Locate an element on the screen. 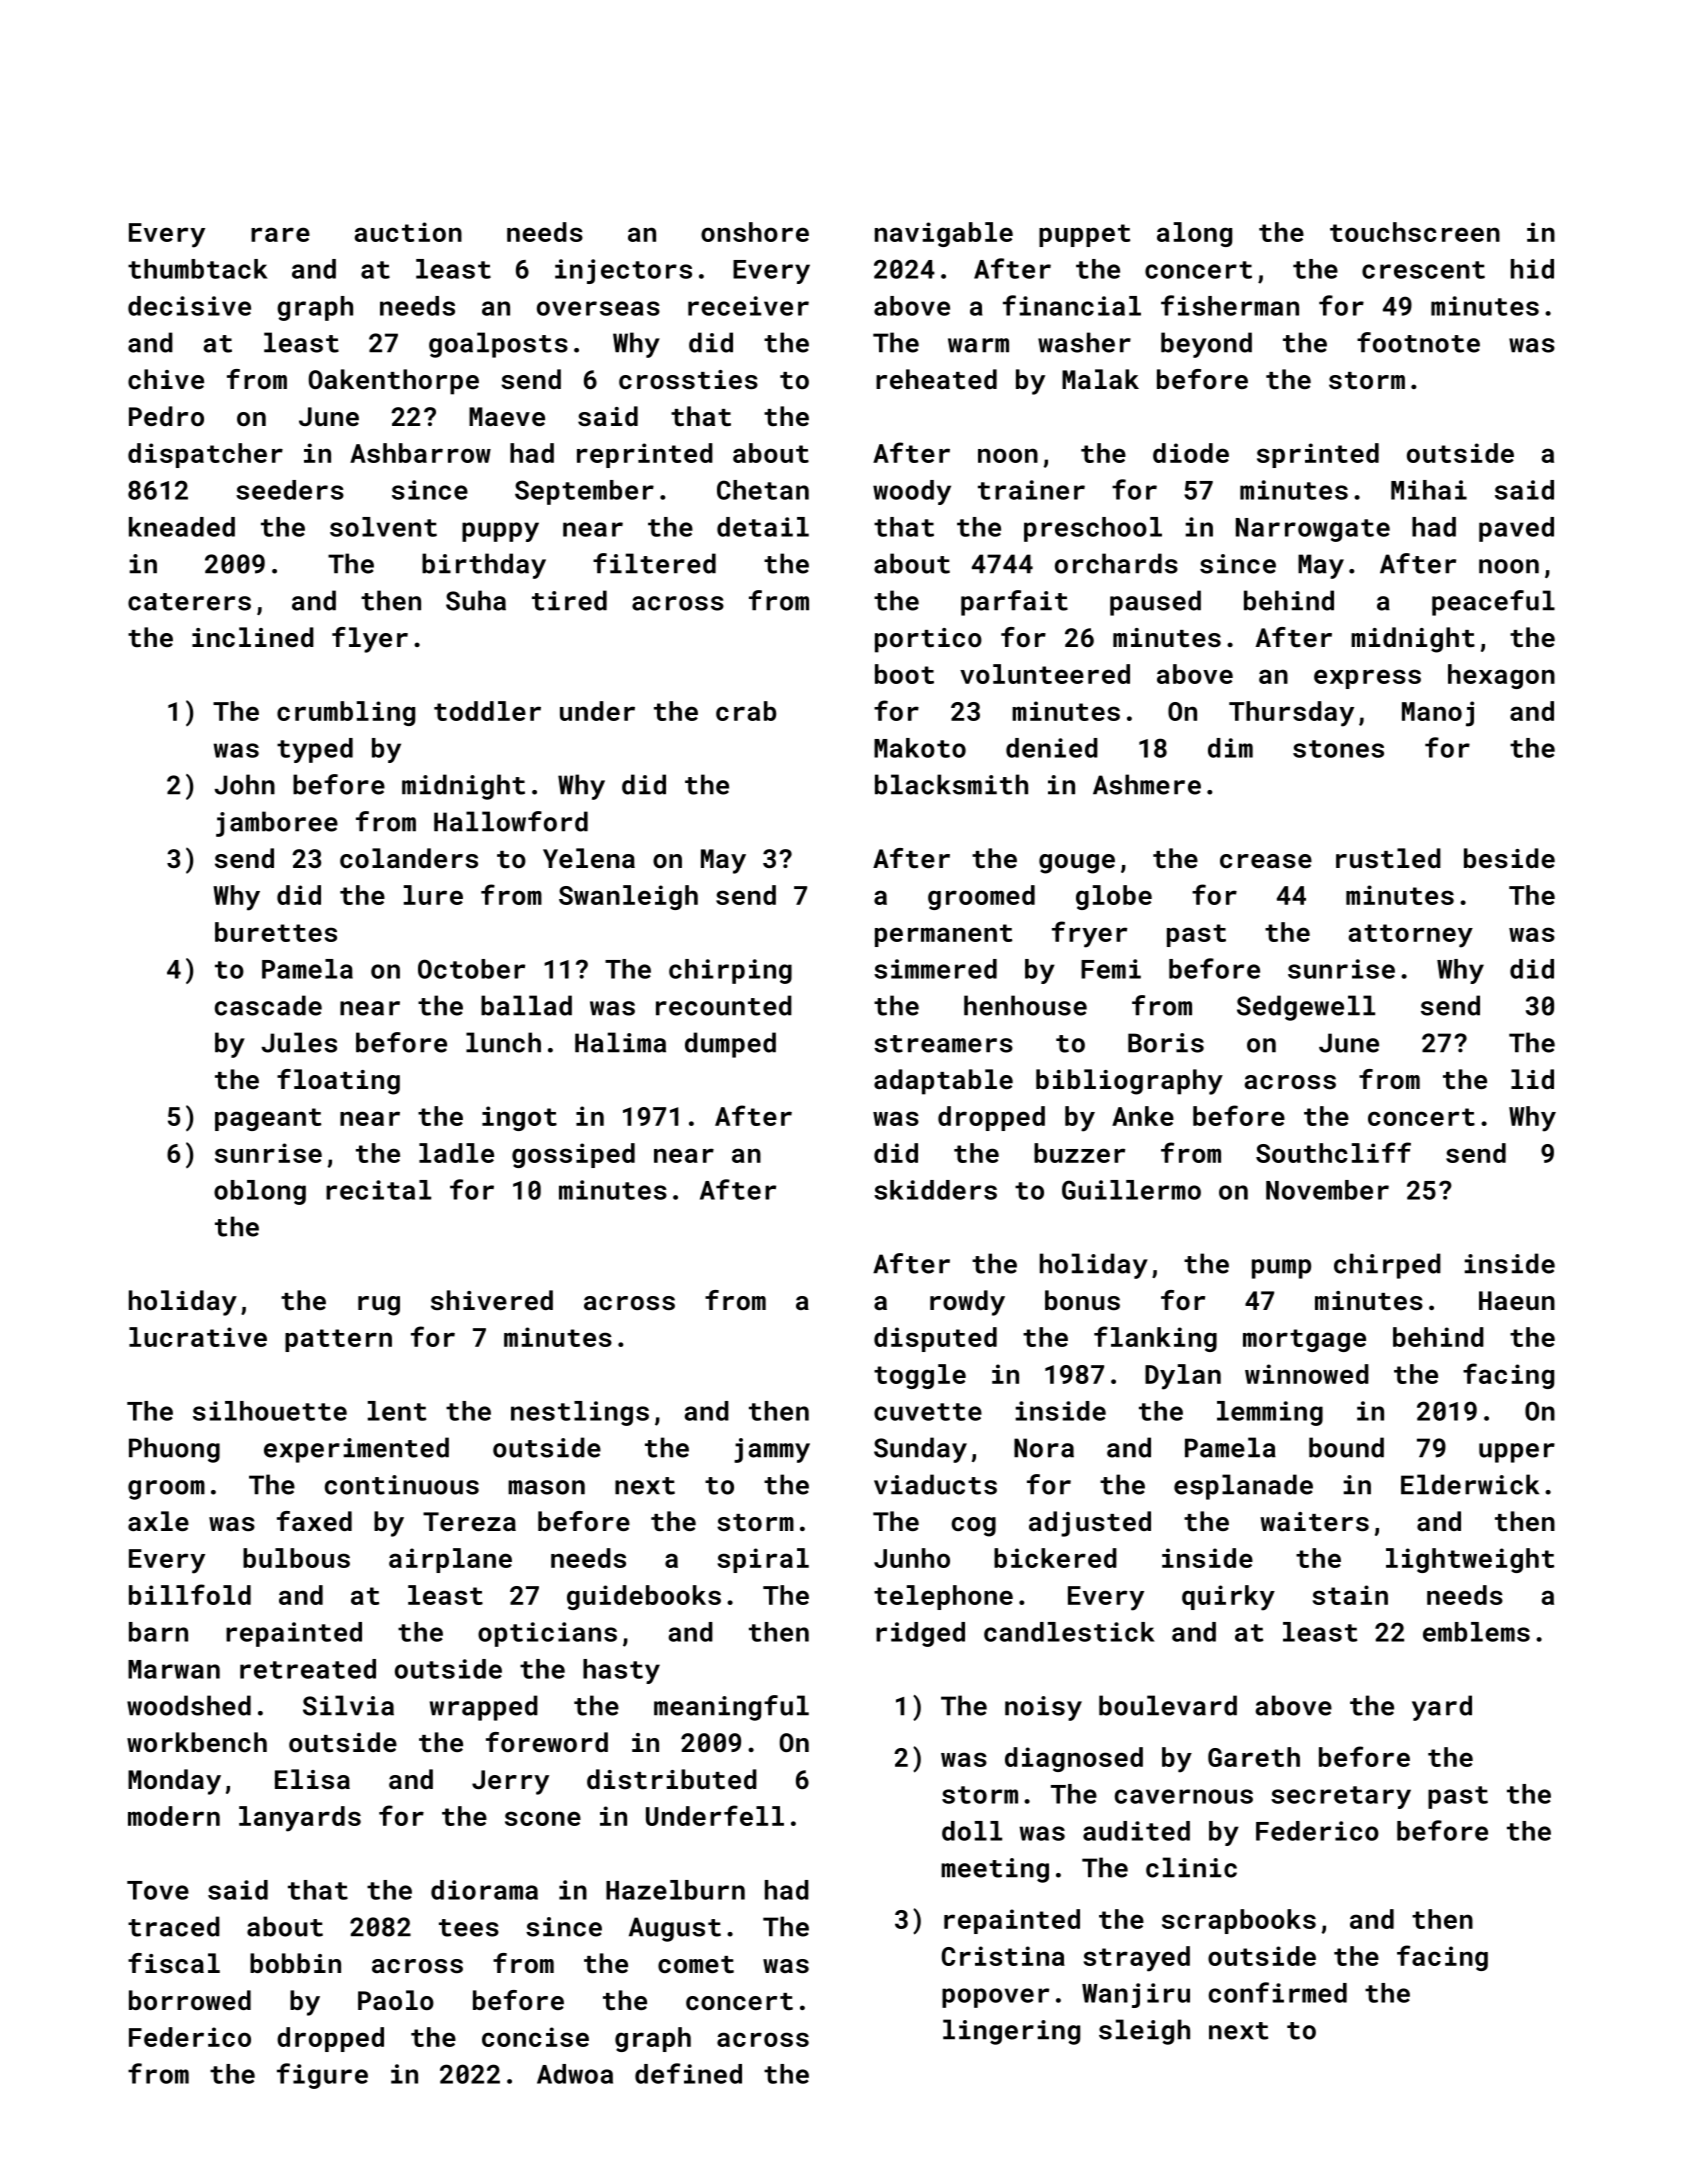  ridged is located at coordinates (920, 1634).
